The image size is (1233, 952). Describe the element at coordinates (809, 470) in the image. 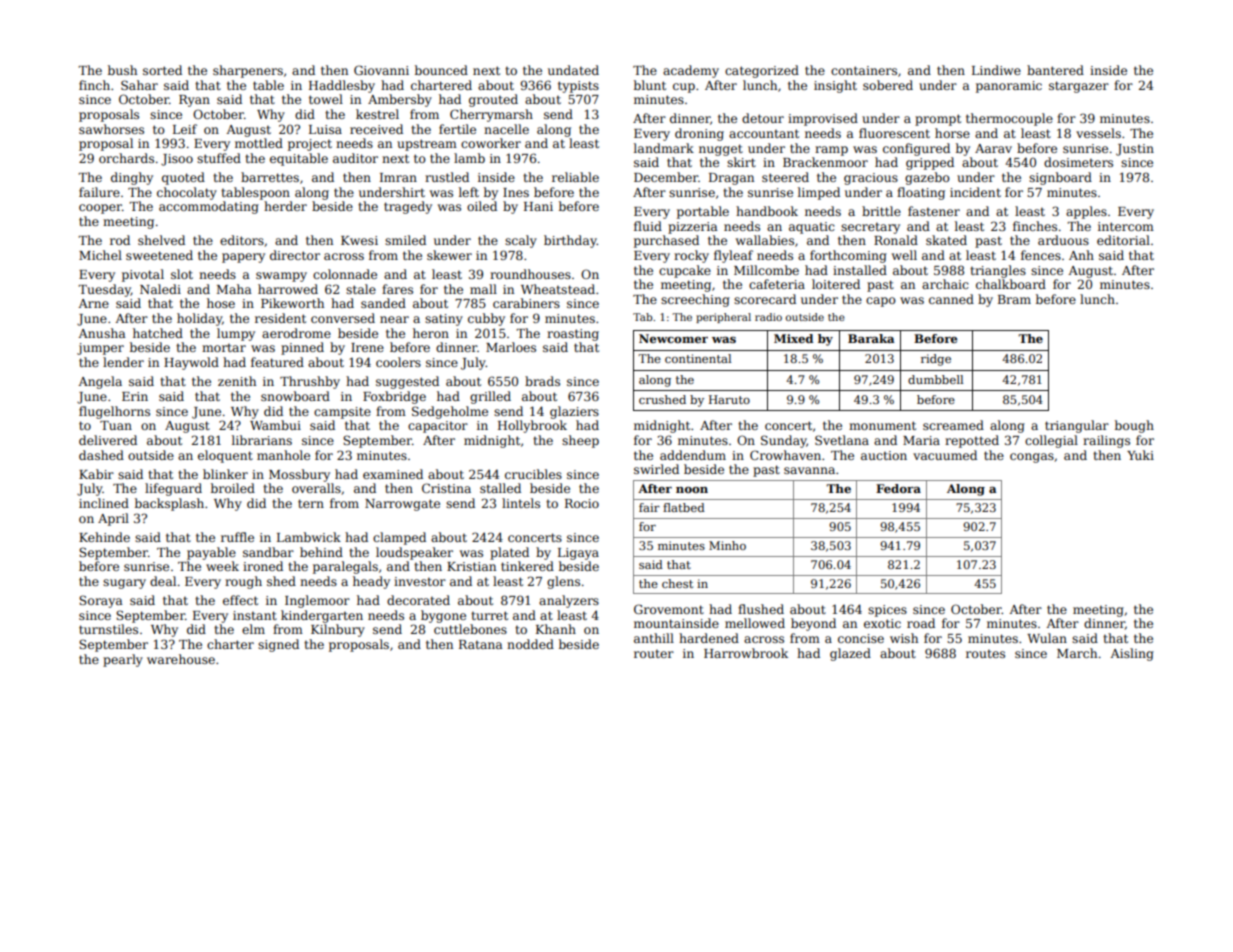

I see `savanna` at that location.
